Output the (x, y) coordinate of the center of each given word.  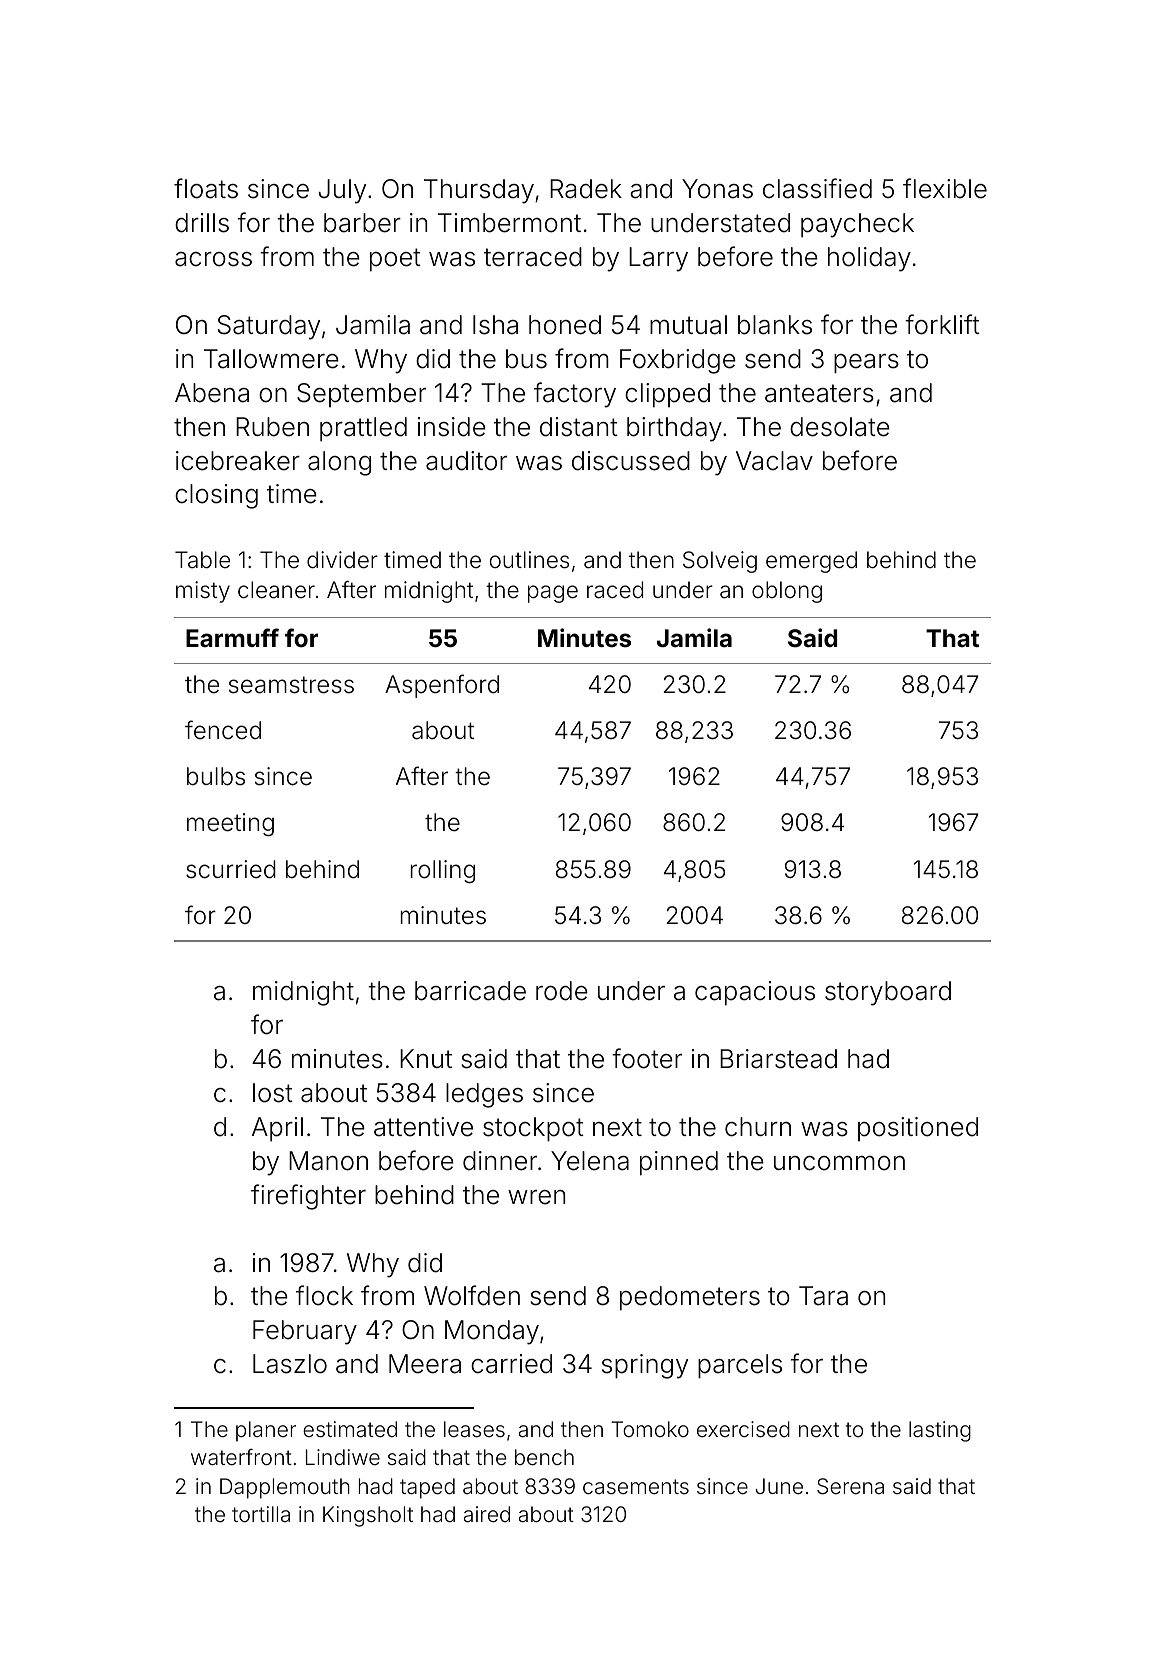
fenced (223, 730)
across (213, 259)
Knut (426, 1058)
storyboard (888, 993)
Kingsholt (368, 1516)
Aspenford (442, 686)
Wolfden (472, 1295)
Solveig (720, 562)
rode (562, 991)
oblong (787, 592)
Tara (823, 1296)
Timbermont (509, 223)
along (339, 463)
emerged (811, 562)
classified (817, 188)
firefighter (308, 1197)
